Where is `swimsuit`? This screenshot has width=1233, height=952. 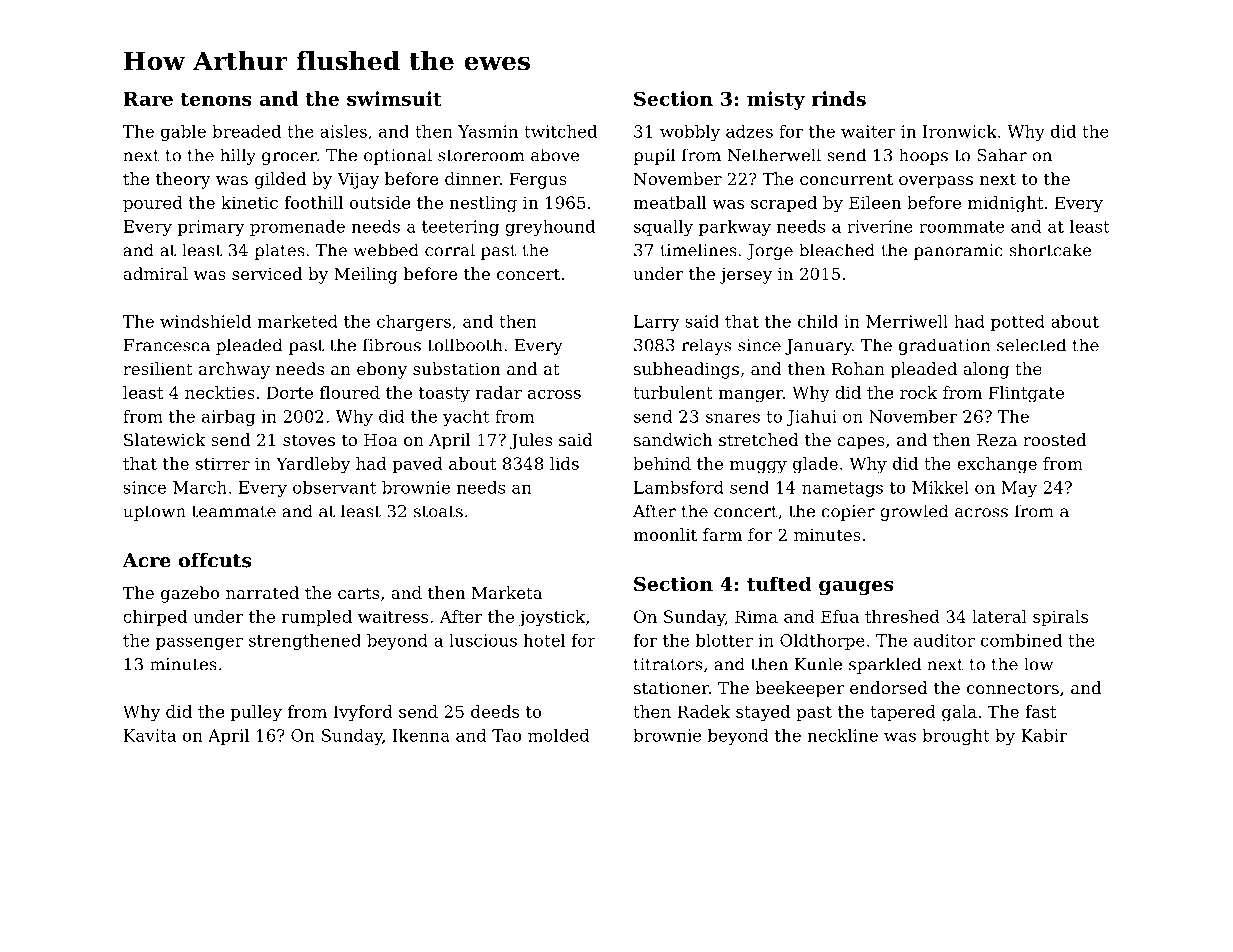 swimsuit is located at coordinates (394, 98).
